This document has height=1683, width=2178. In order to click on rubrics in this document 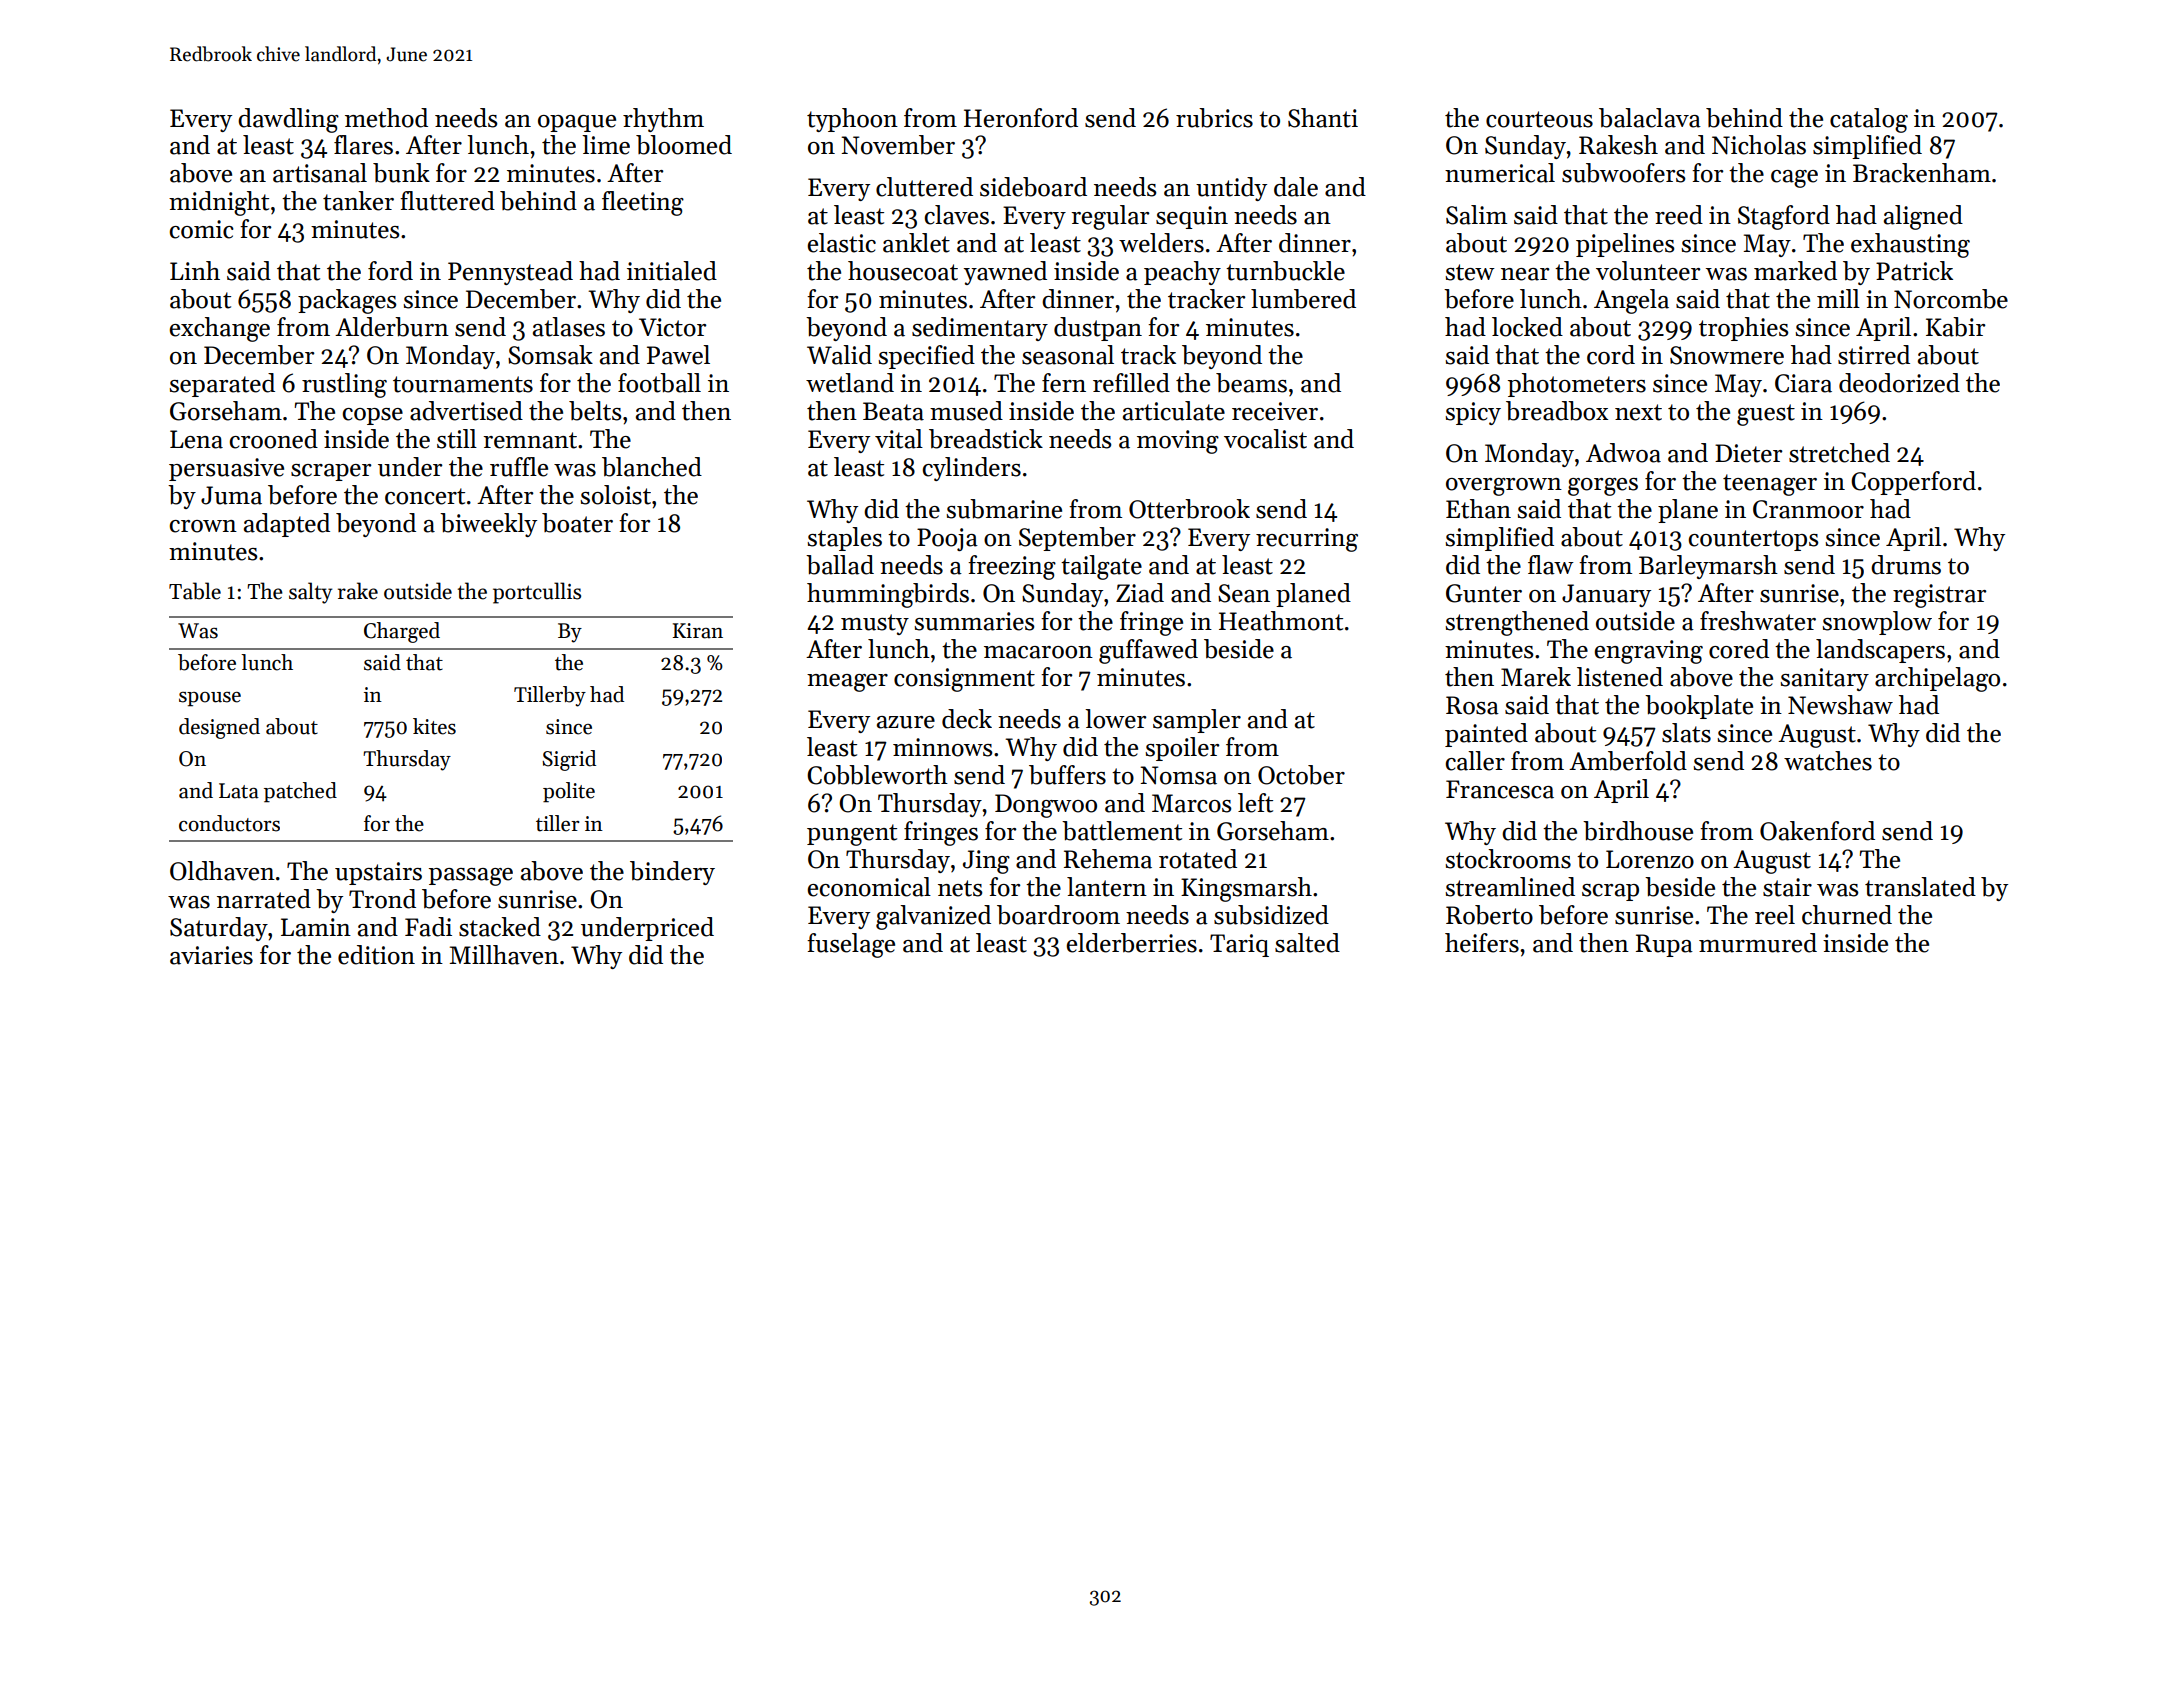, I will do `click(1214, 118)`.
